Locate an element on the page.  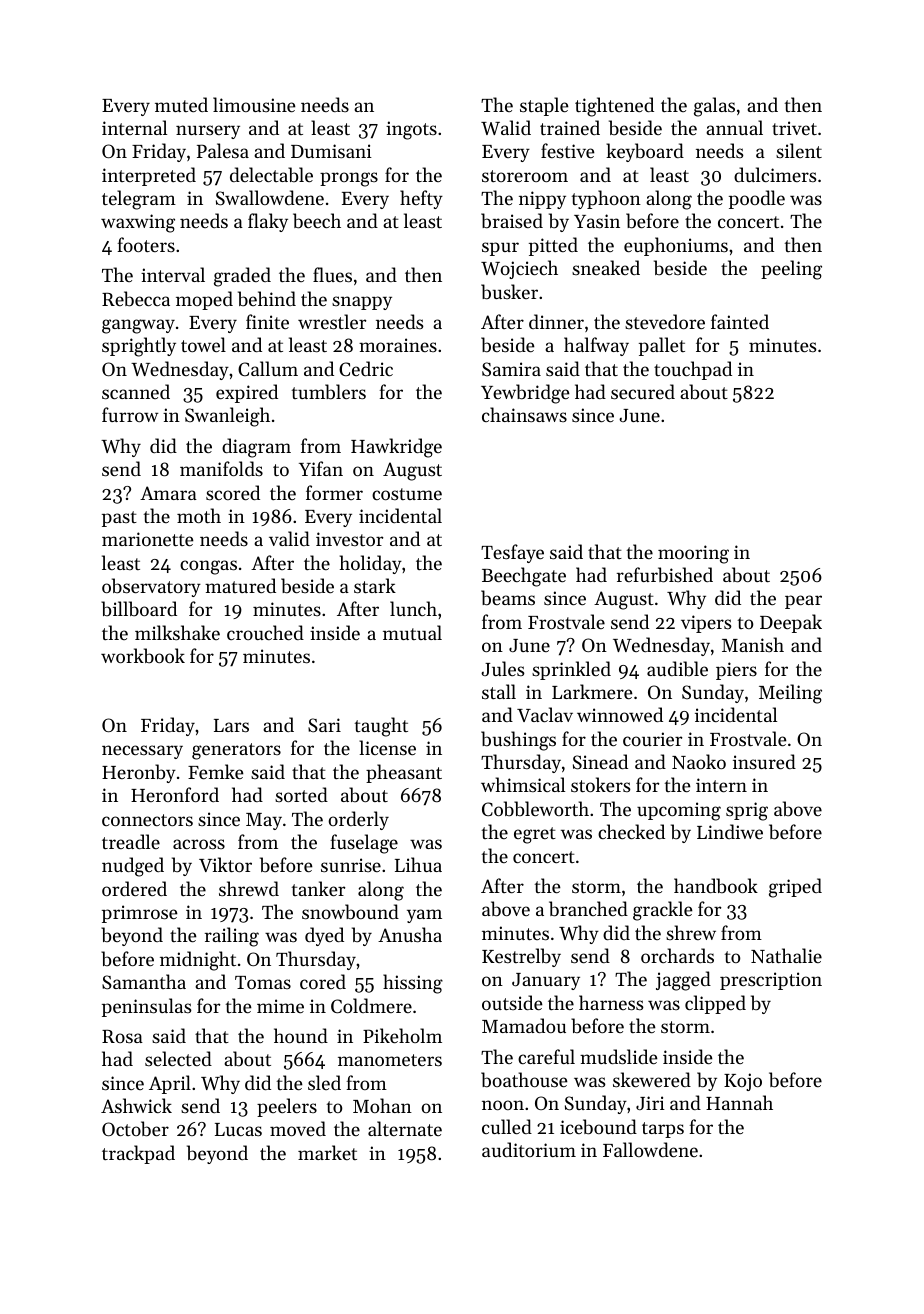
culled is located at coordinates (507, 1126).
